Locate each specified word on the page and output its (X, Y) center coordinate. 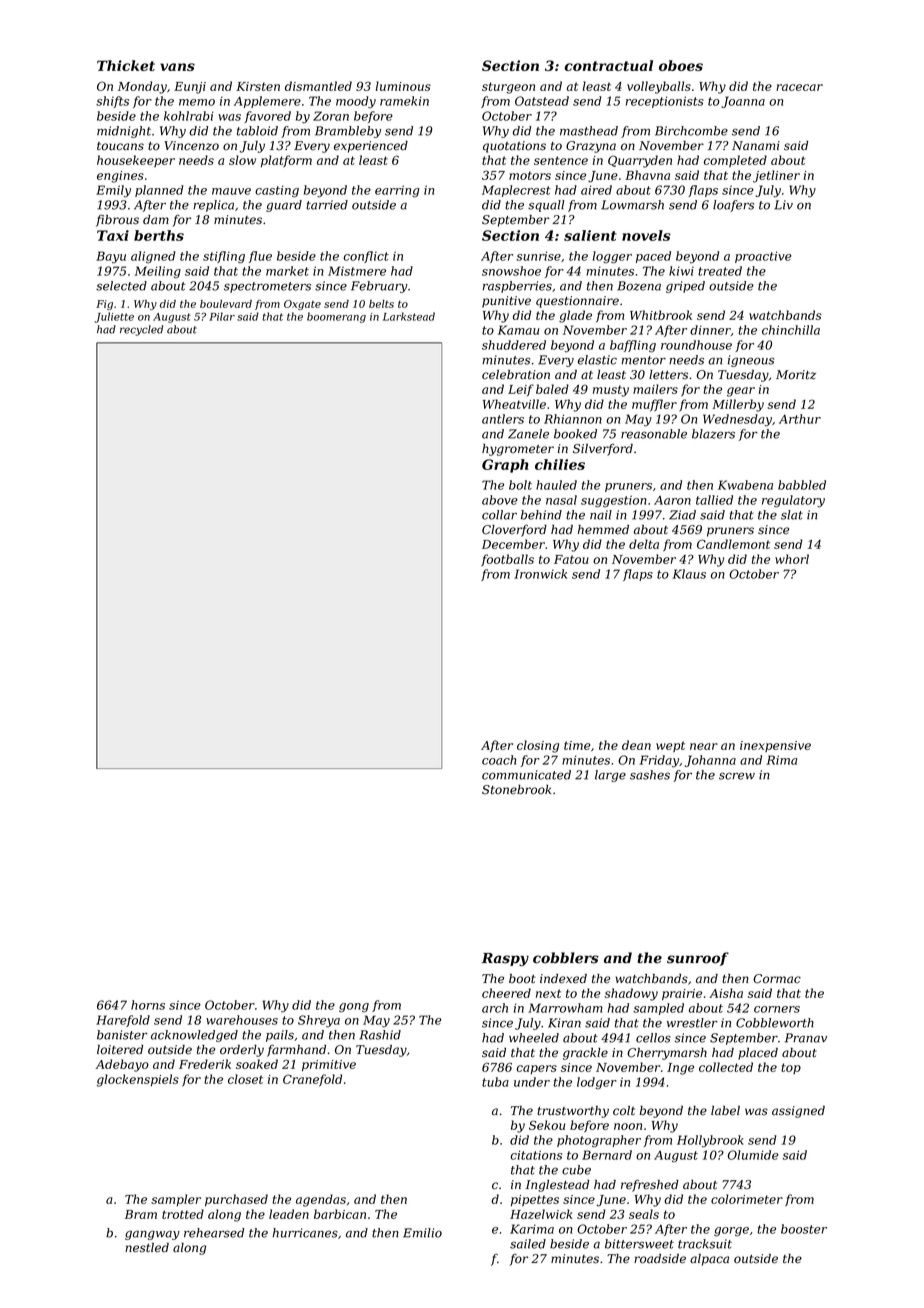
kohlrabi (188, 116)
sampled (658, 1009)
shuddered (514, 345)
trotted (183, 1214)
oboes (681, 65)
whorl (792, 559)
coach (499, 760)
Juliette (114, 317)
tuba (495, 1082)
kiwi (681, 271)
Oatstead (542, 101)
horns (148, 1005)
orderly (242, 1051)
